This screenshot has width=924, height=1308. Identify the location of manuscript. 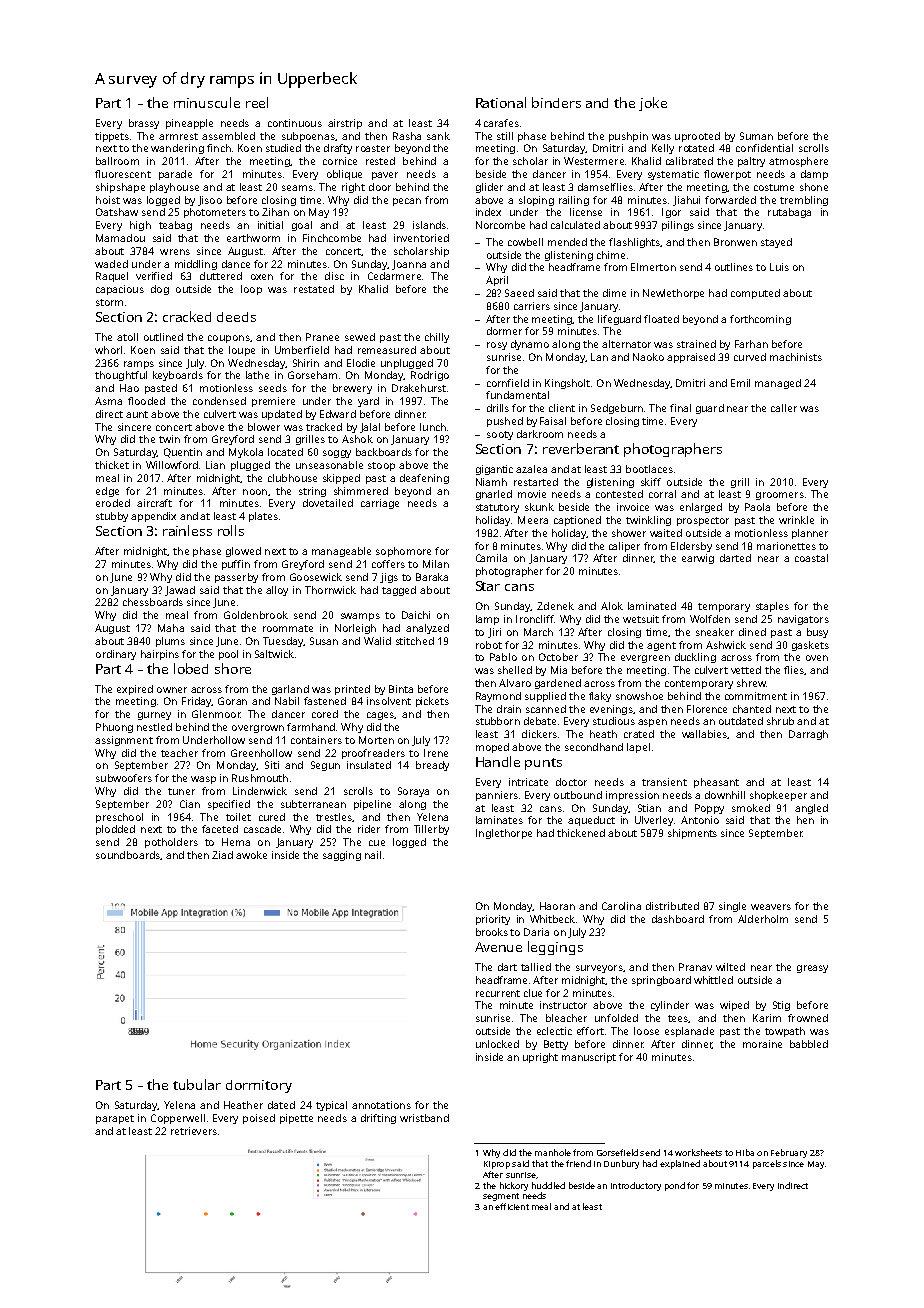
(589, 1058).
